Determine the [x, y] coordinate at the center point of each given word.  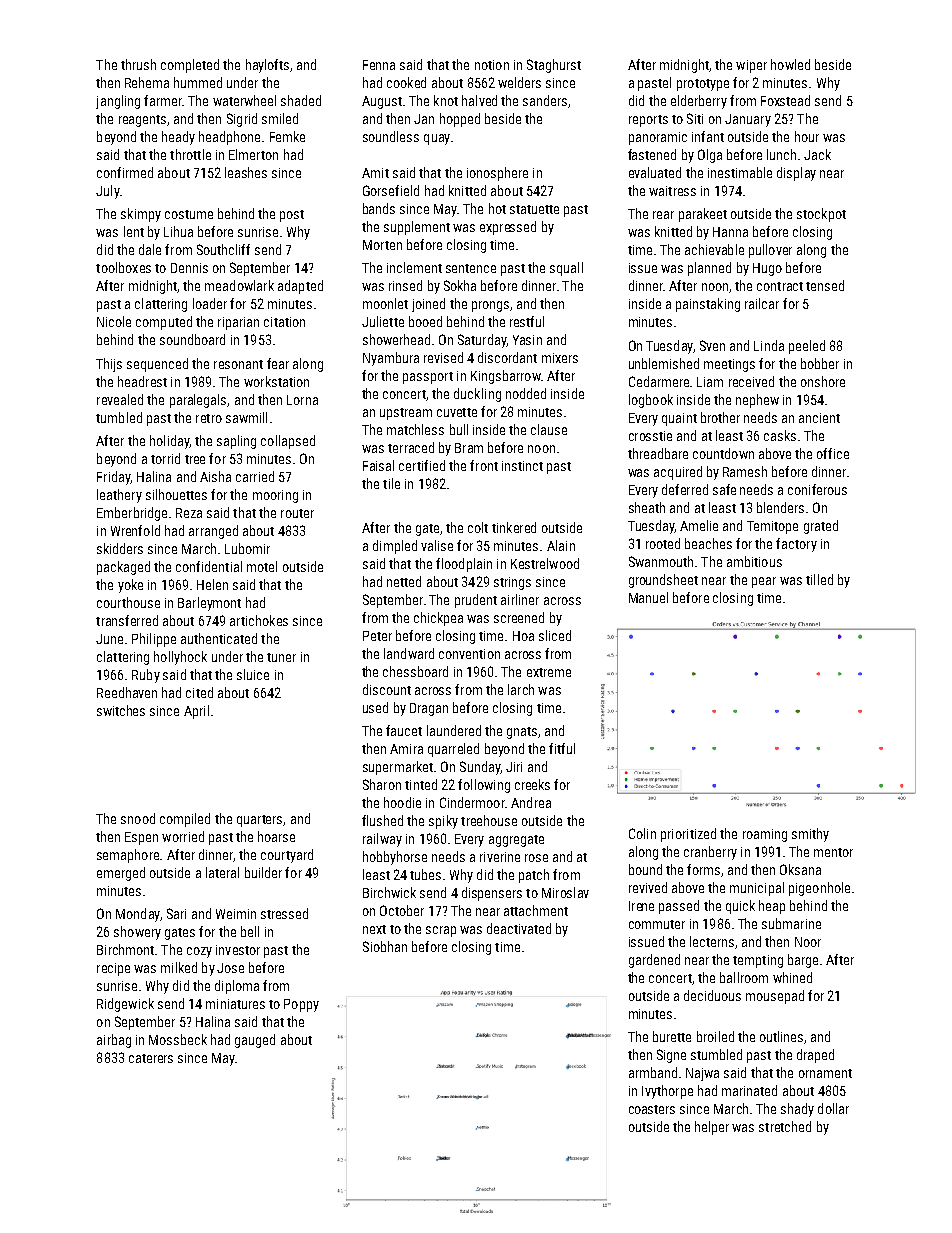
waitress [672, 191]
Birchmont [125, 949]
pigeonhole [819, 889]
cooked [406, 82]
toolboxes [123, 267]
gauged [255, 1041]
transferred [127, 620]
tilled [819, 579]
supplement [417, 228]
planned [709, 269]
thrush [138, 64]
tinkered [514, 527]
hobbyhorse [395, 858]
